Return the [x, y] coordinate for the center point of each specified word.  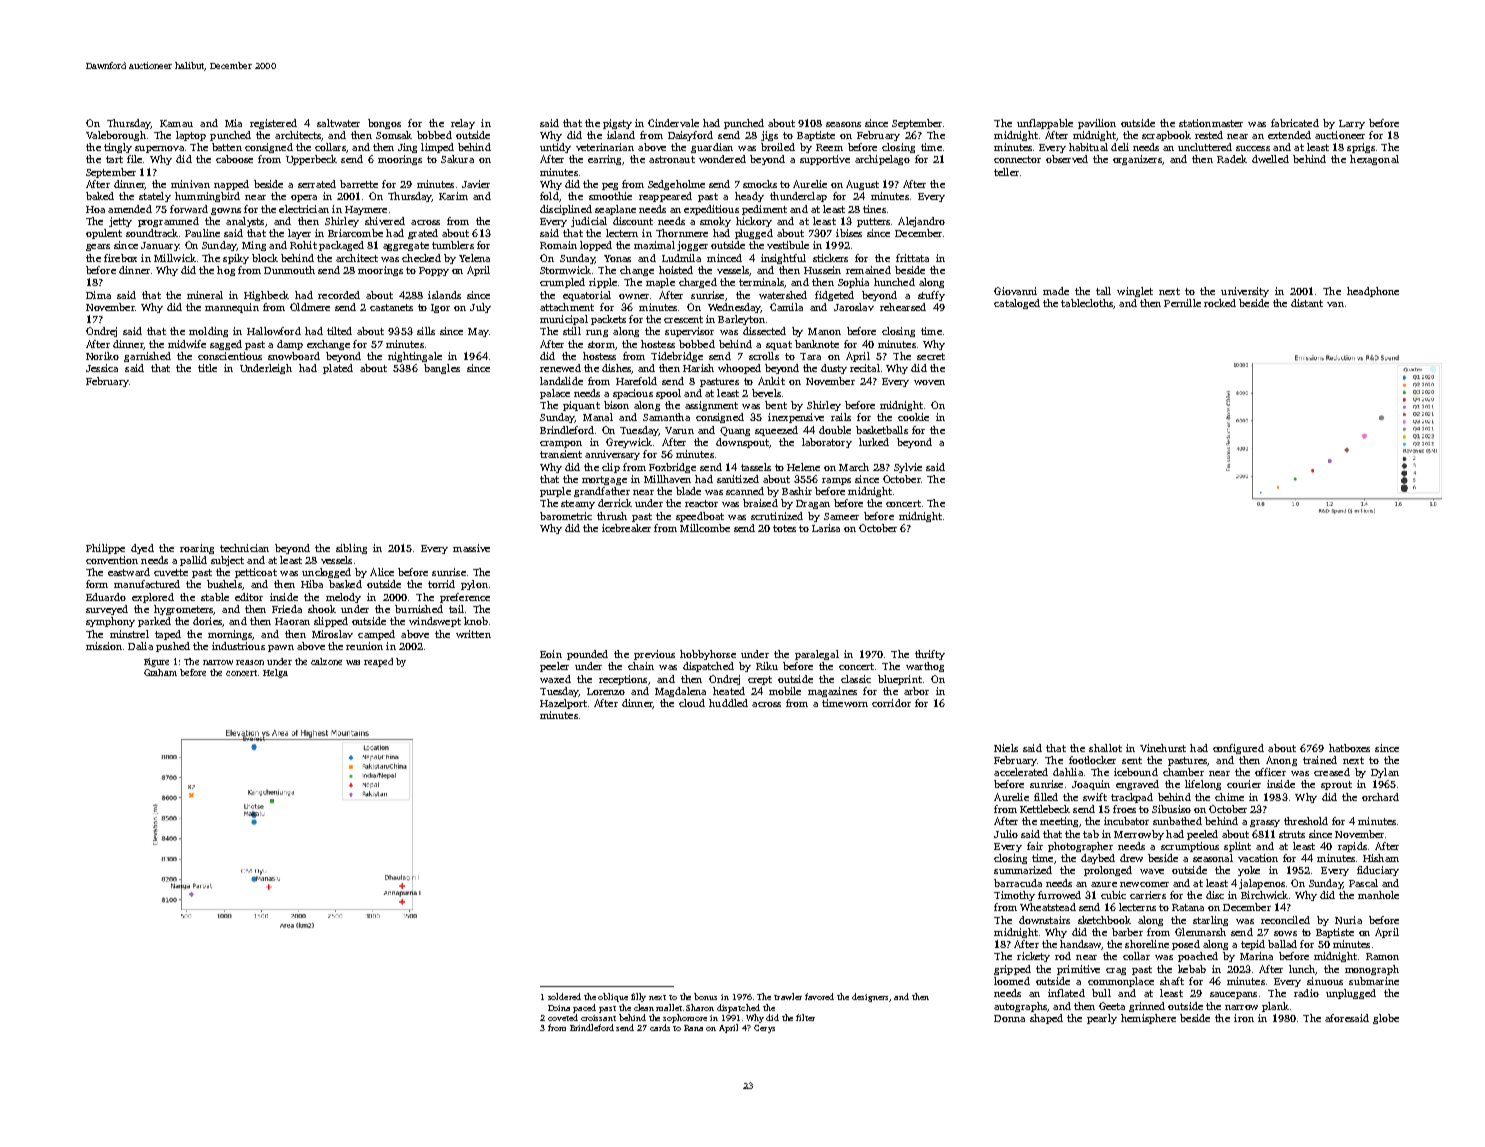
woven [929, 382]
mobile [785, 691]
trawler [788, 996]
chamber [1183, 772]
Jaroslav [854, 307]
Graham [160, 672]
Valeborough [116, 136]
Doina [559, 1008]
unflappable [1045, 124]
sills [426, 331]
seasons [843, 124]
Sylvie [908, 468]
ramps [836, 481]
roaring [197, 549]
